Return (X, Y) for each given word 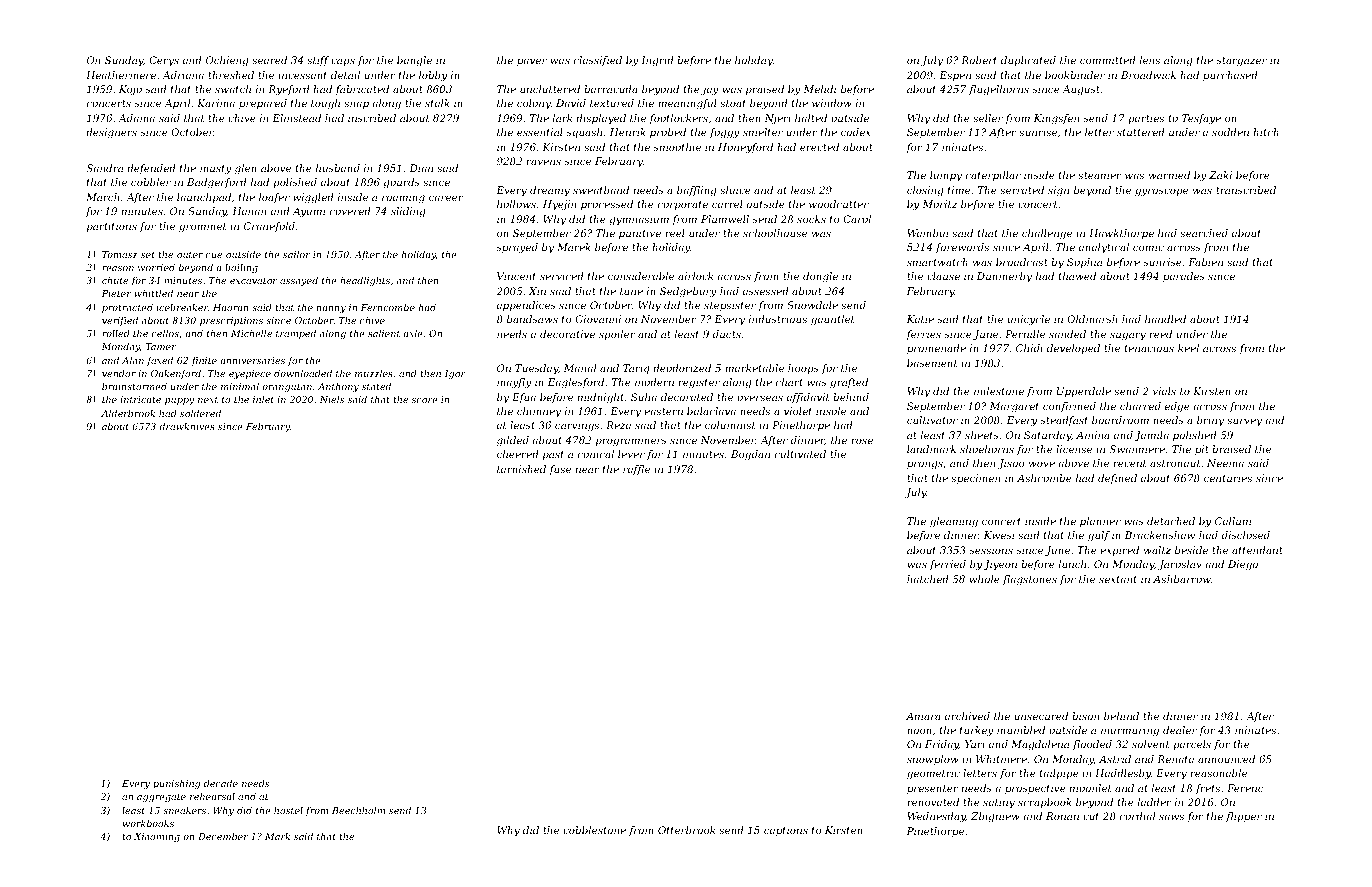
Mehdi (819, 89)
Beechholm (358, 810)
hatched (928, 579)
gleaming (954, 522)
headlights (365, 281)
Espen (955, 76)
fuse (560, 470)
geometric (933, 774)
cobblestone (594, 830)
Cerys (164, 61)
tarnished (521, 469)
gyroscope (1161, 192)
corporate (683, 205)
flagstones (1030, 580)
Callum (1233, 521)
